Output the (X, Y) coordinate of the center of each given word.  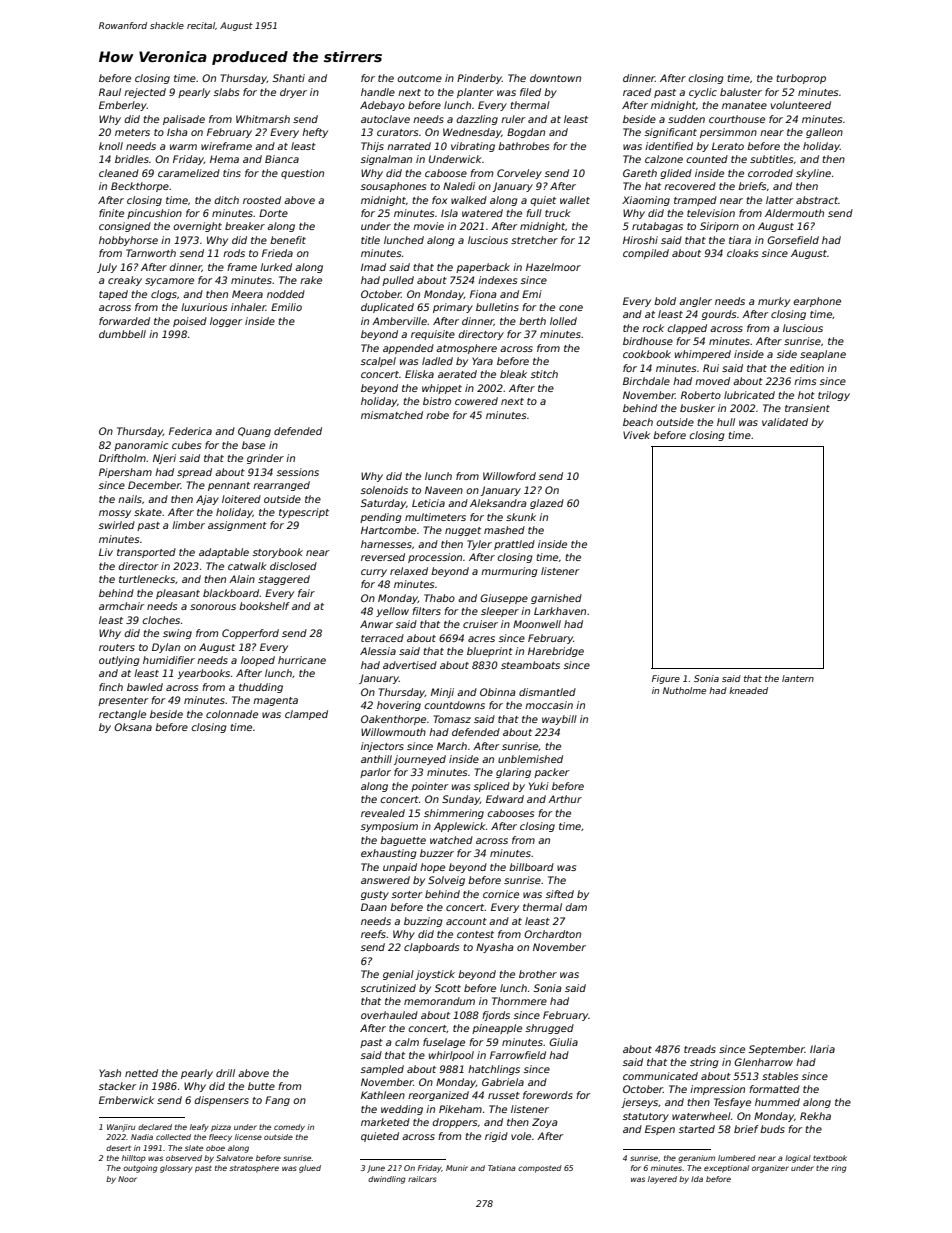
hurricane (302, 660)
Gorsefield (793, 240)
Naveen (444, 490)
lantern (798, 678)
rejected (145, 93)
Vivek (636, 435)
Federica (190, 431)
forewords (548, 1095)
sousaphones (393, 187)
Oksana (133, 727)
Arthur (565, 799)
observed (184, 1158)
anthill (376, 759)
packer (551, 773)
